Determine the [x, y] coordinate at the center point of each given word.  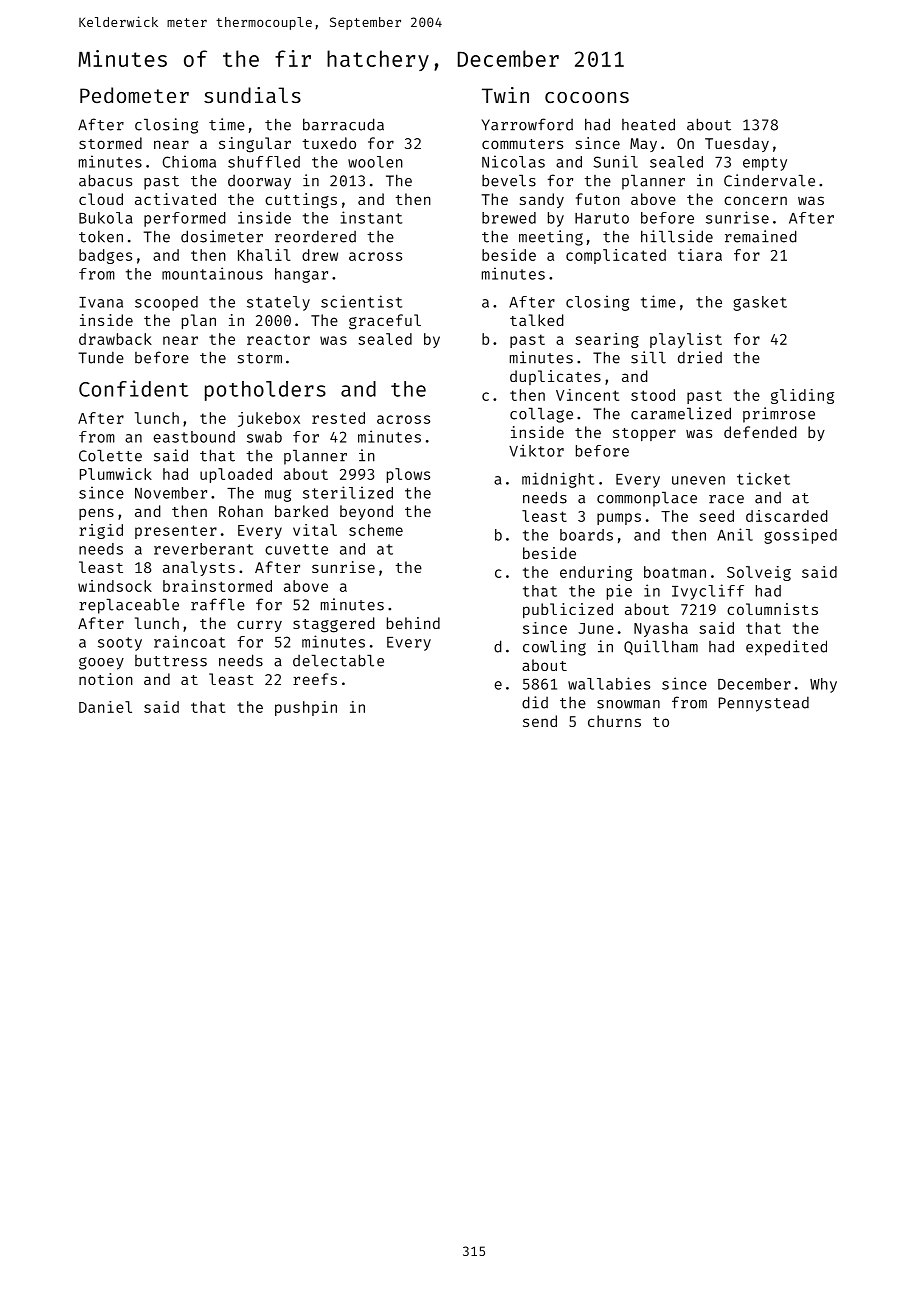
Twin [505, 95]
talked [537, 320]
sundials [252, 95]
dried [700, 357]
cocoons [587, 97]
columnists [772, 609]
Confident [134, 388]
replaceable [129, 606]
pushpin [306, 708]
